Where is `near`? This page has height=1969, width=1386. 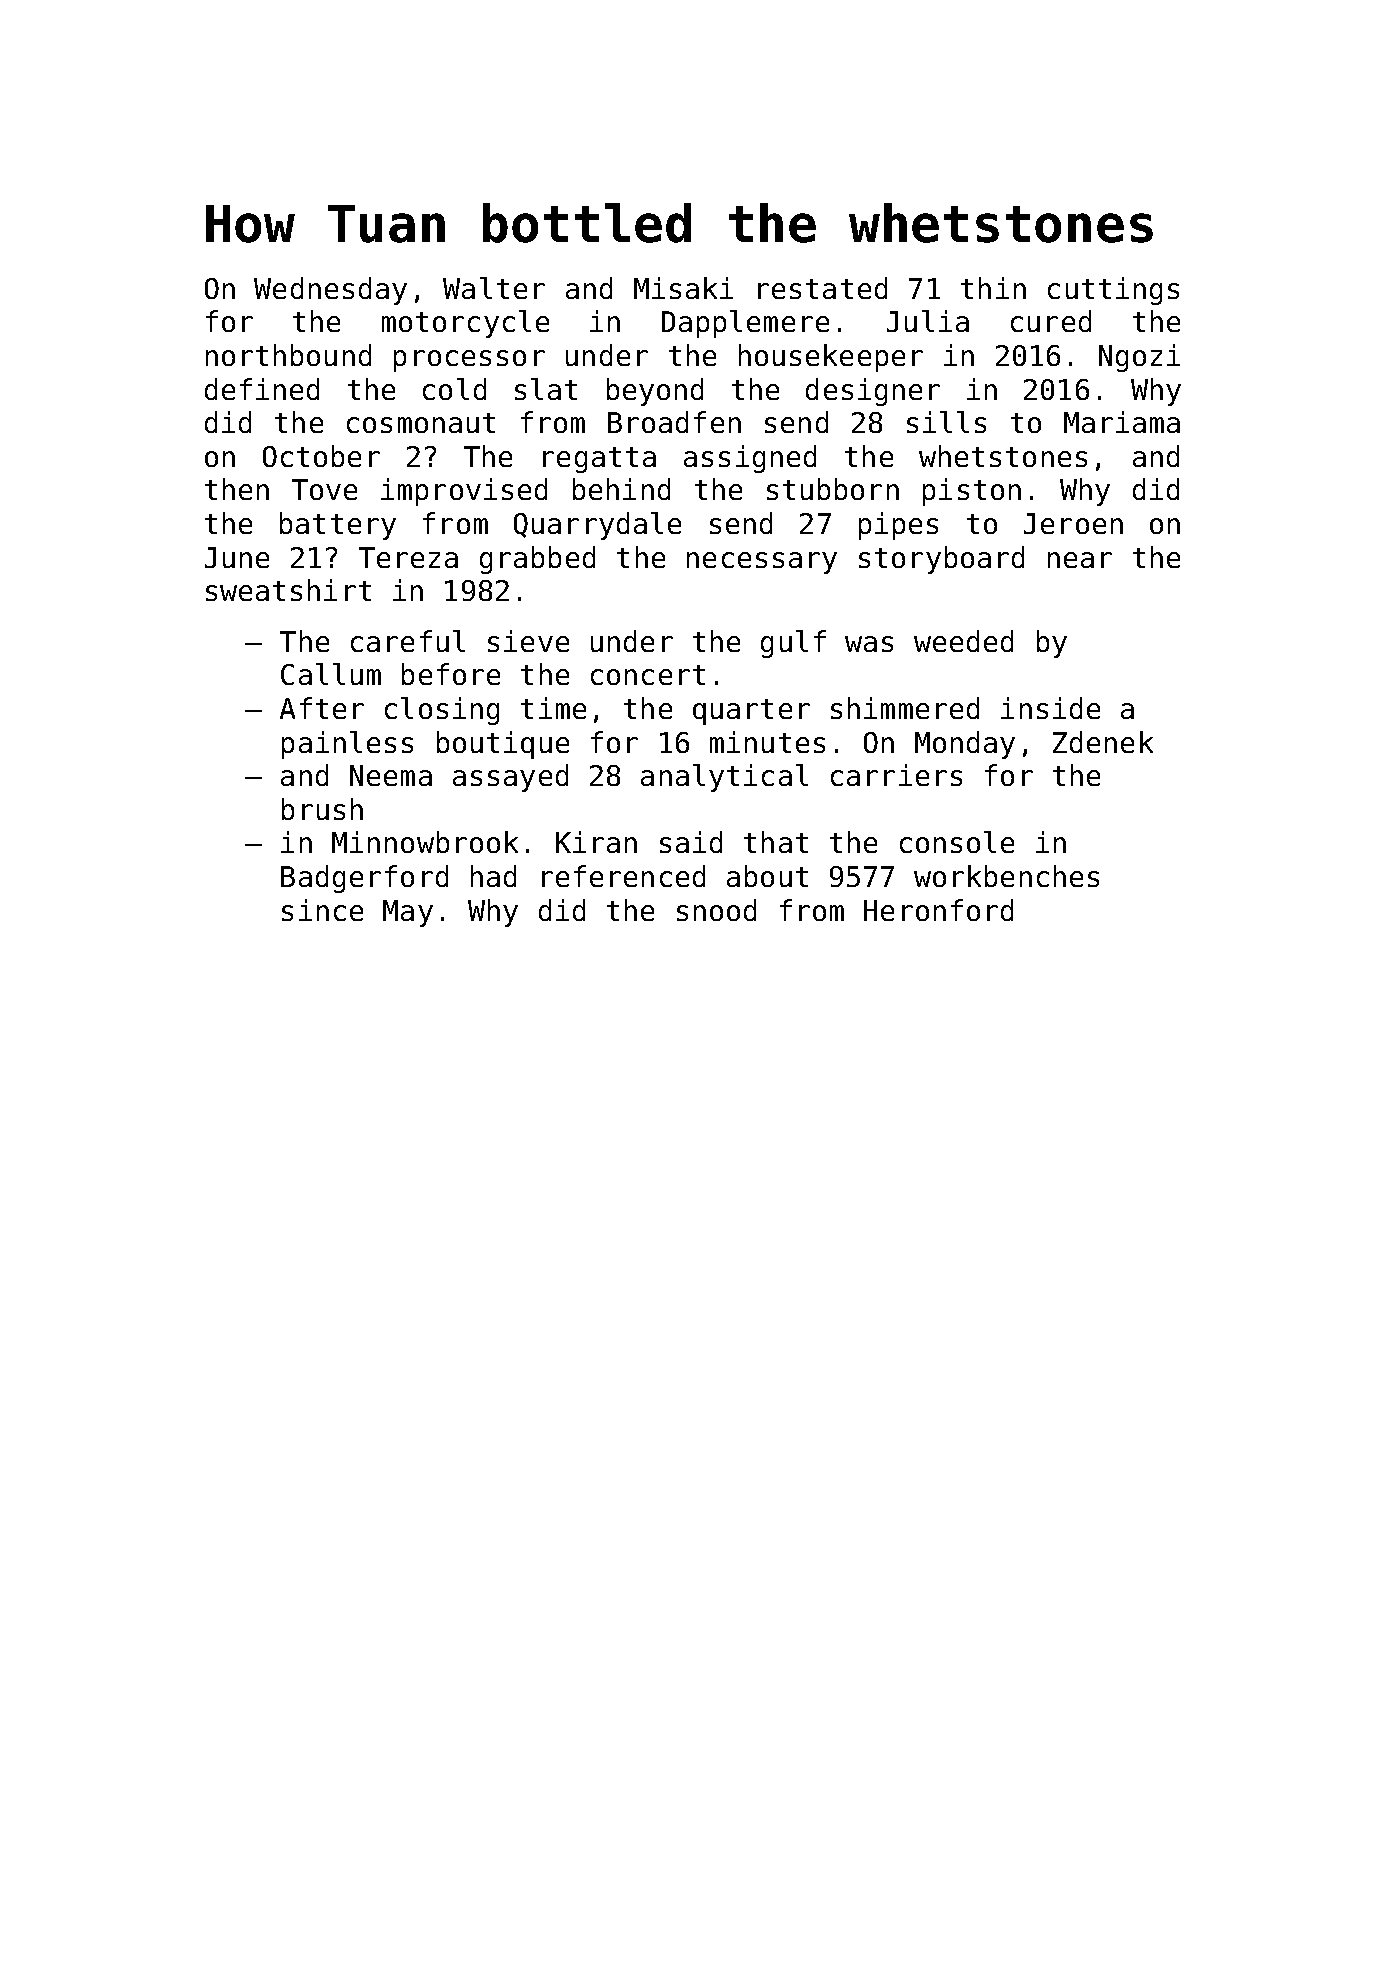
near is located at coordinates (1080, 560).
